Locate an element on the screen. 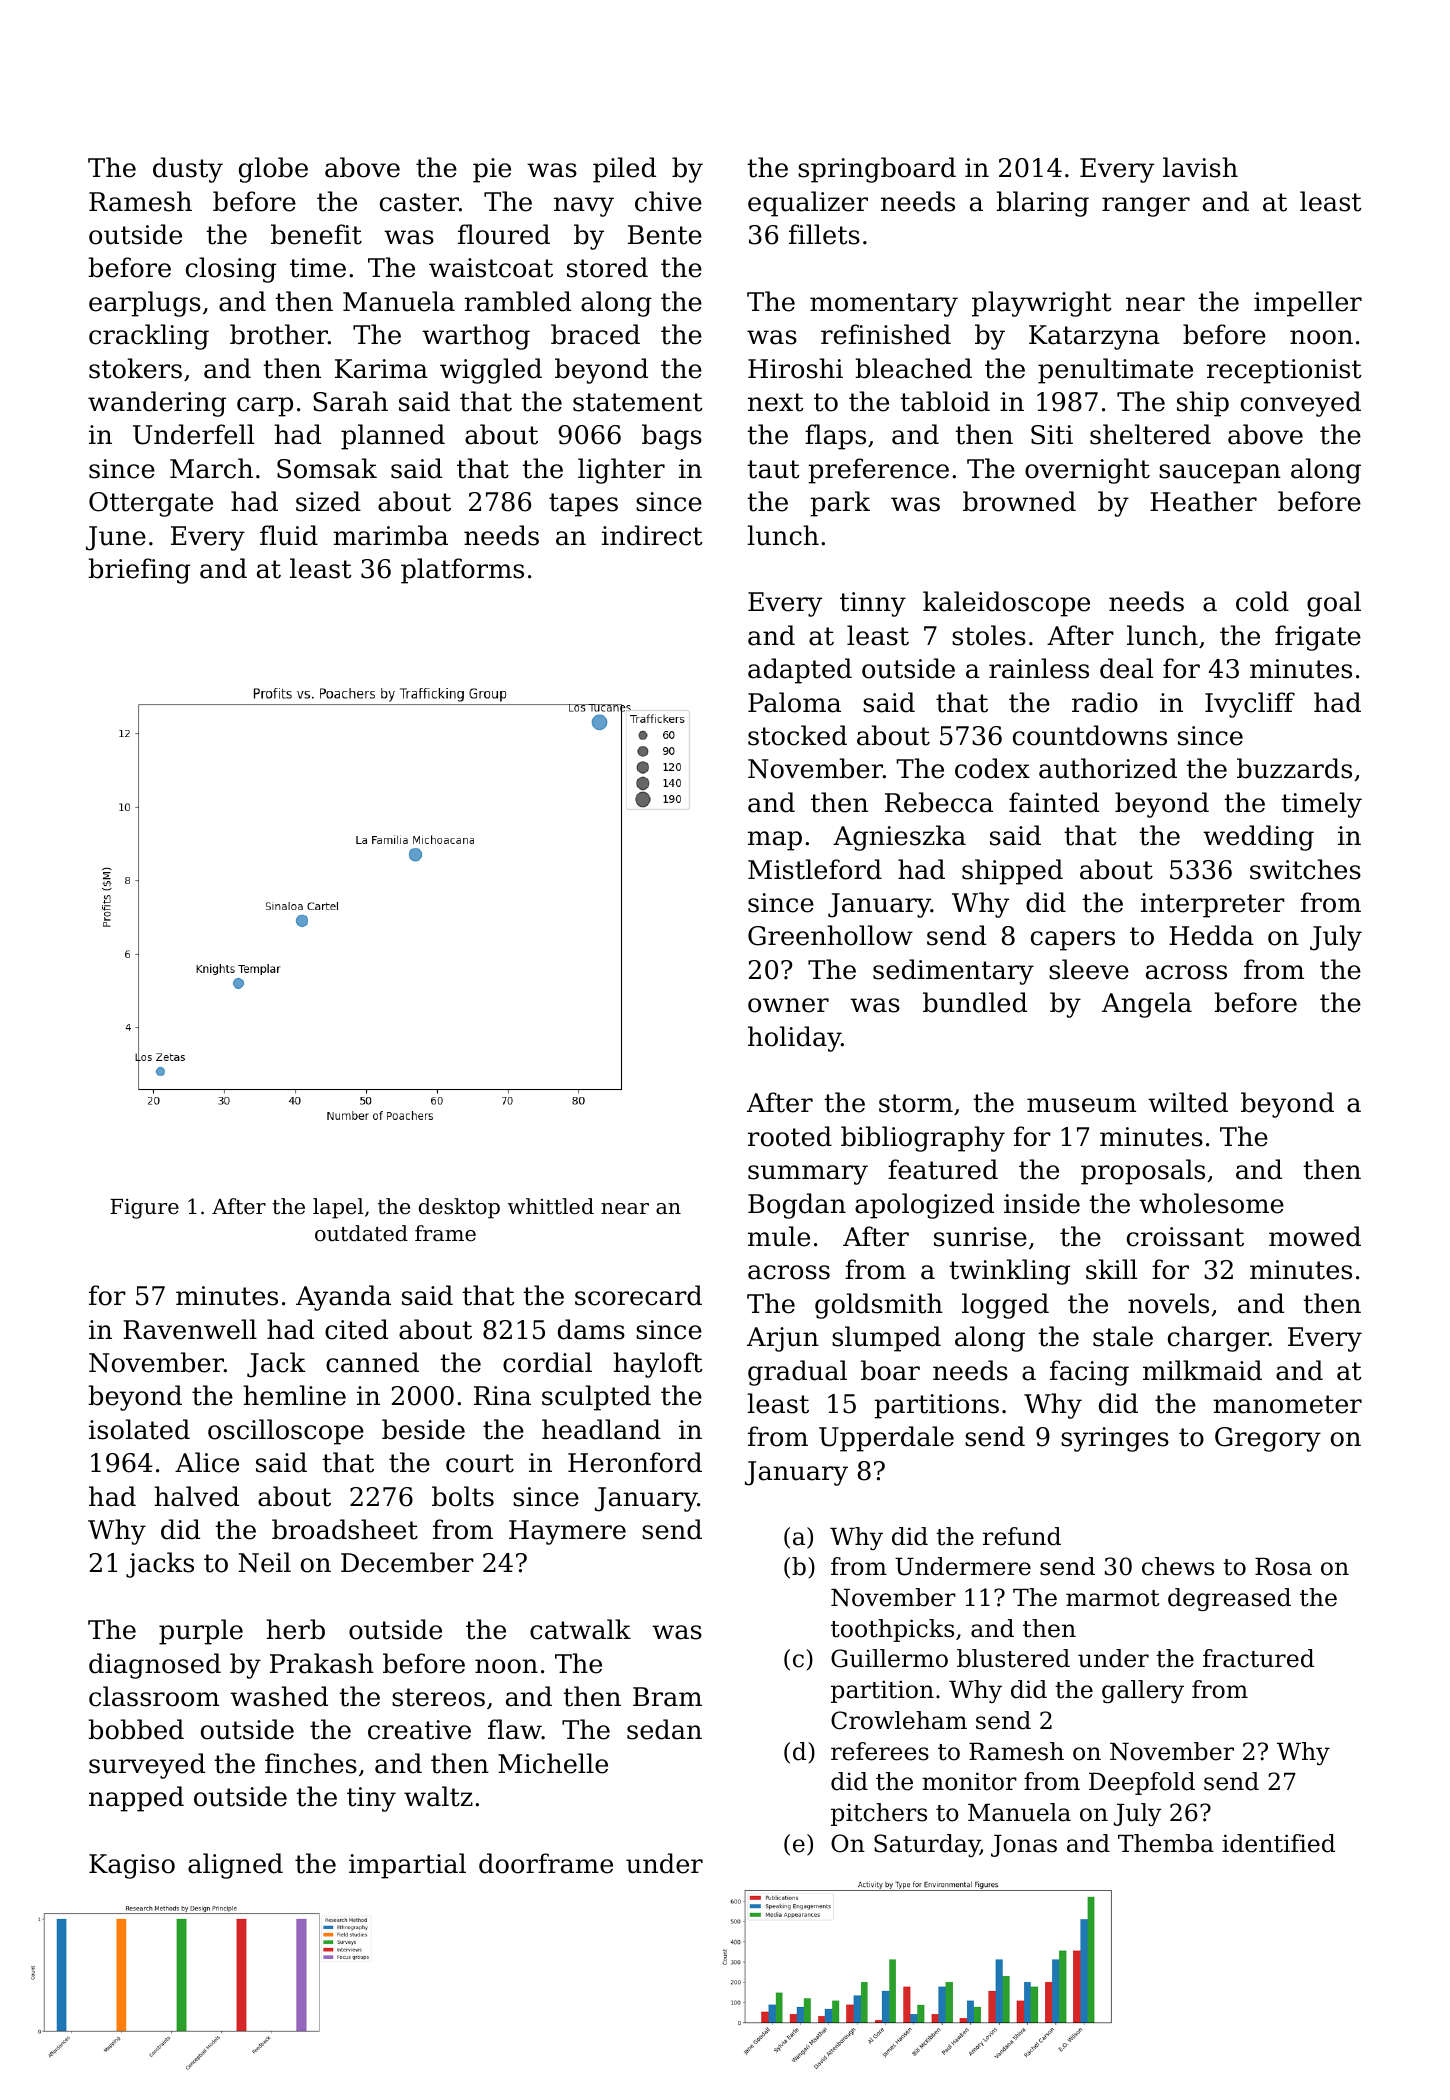 The image size is (1450, 2100). Angela is located at coordinates (1147, 1005).
